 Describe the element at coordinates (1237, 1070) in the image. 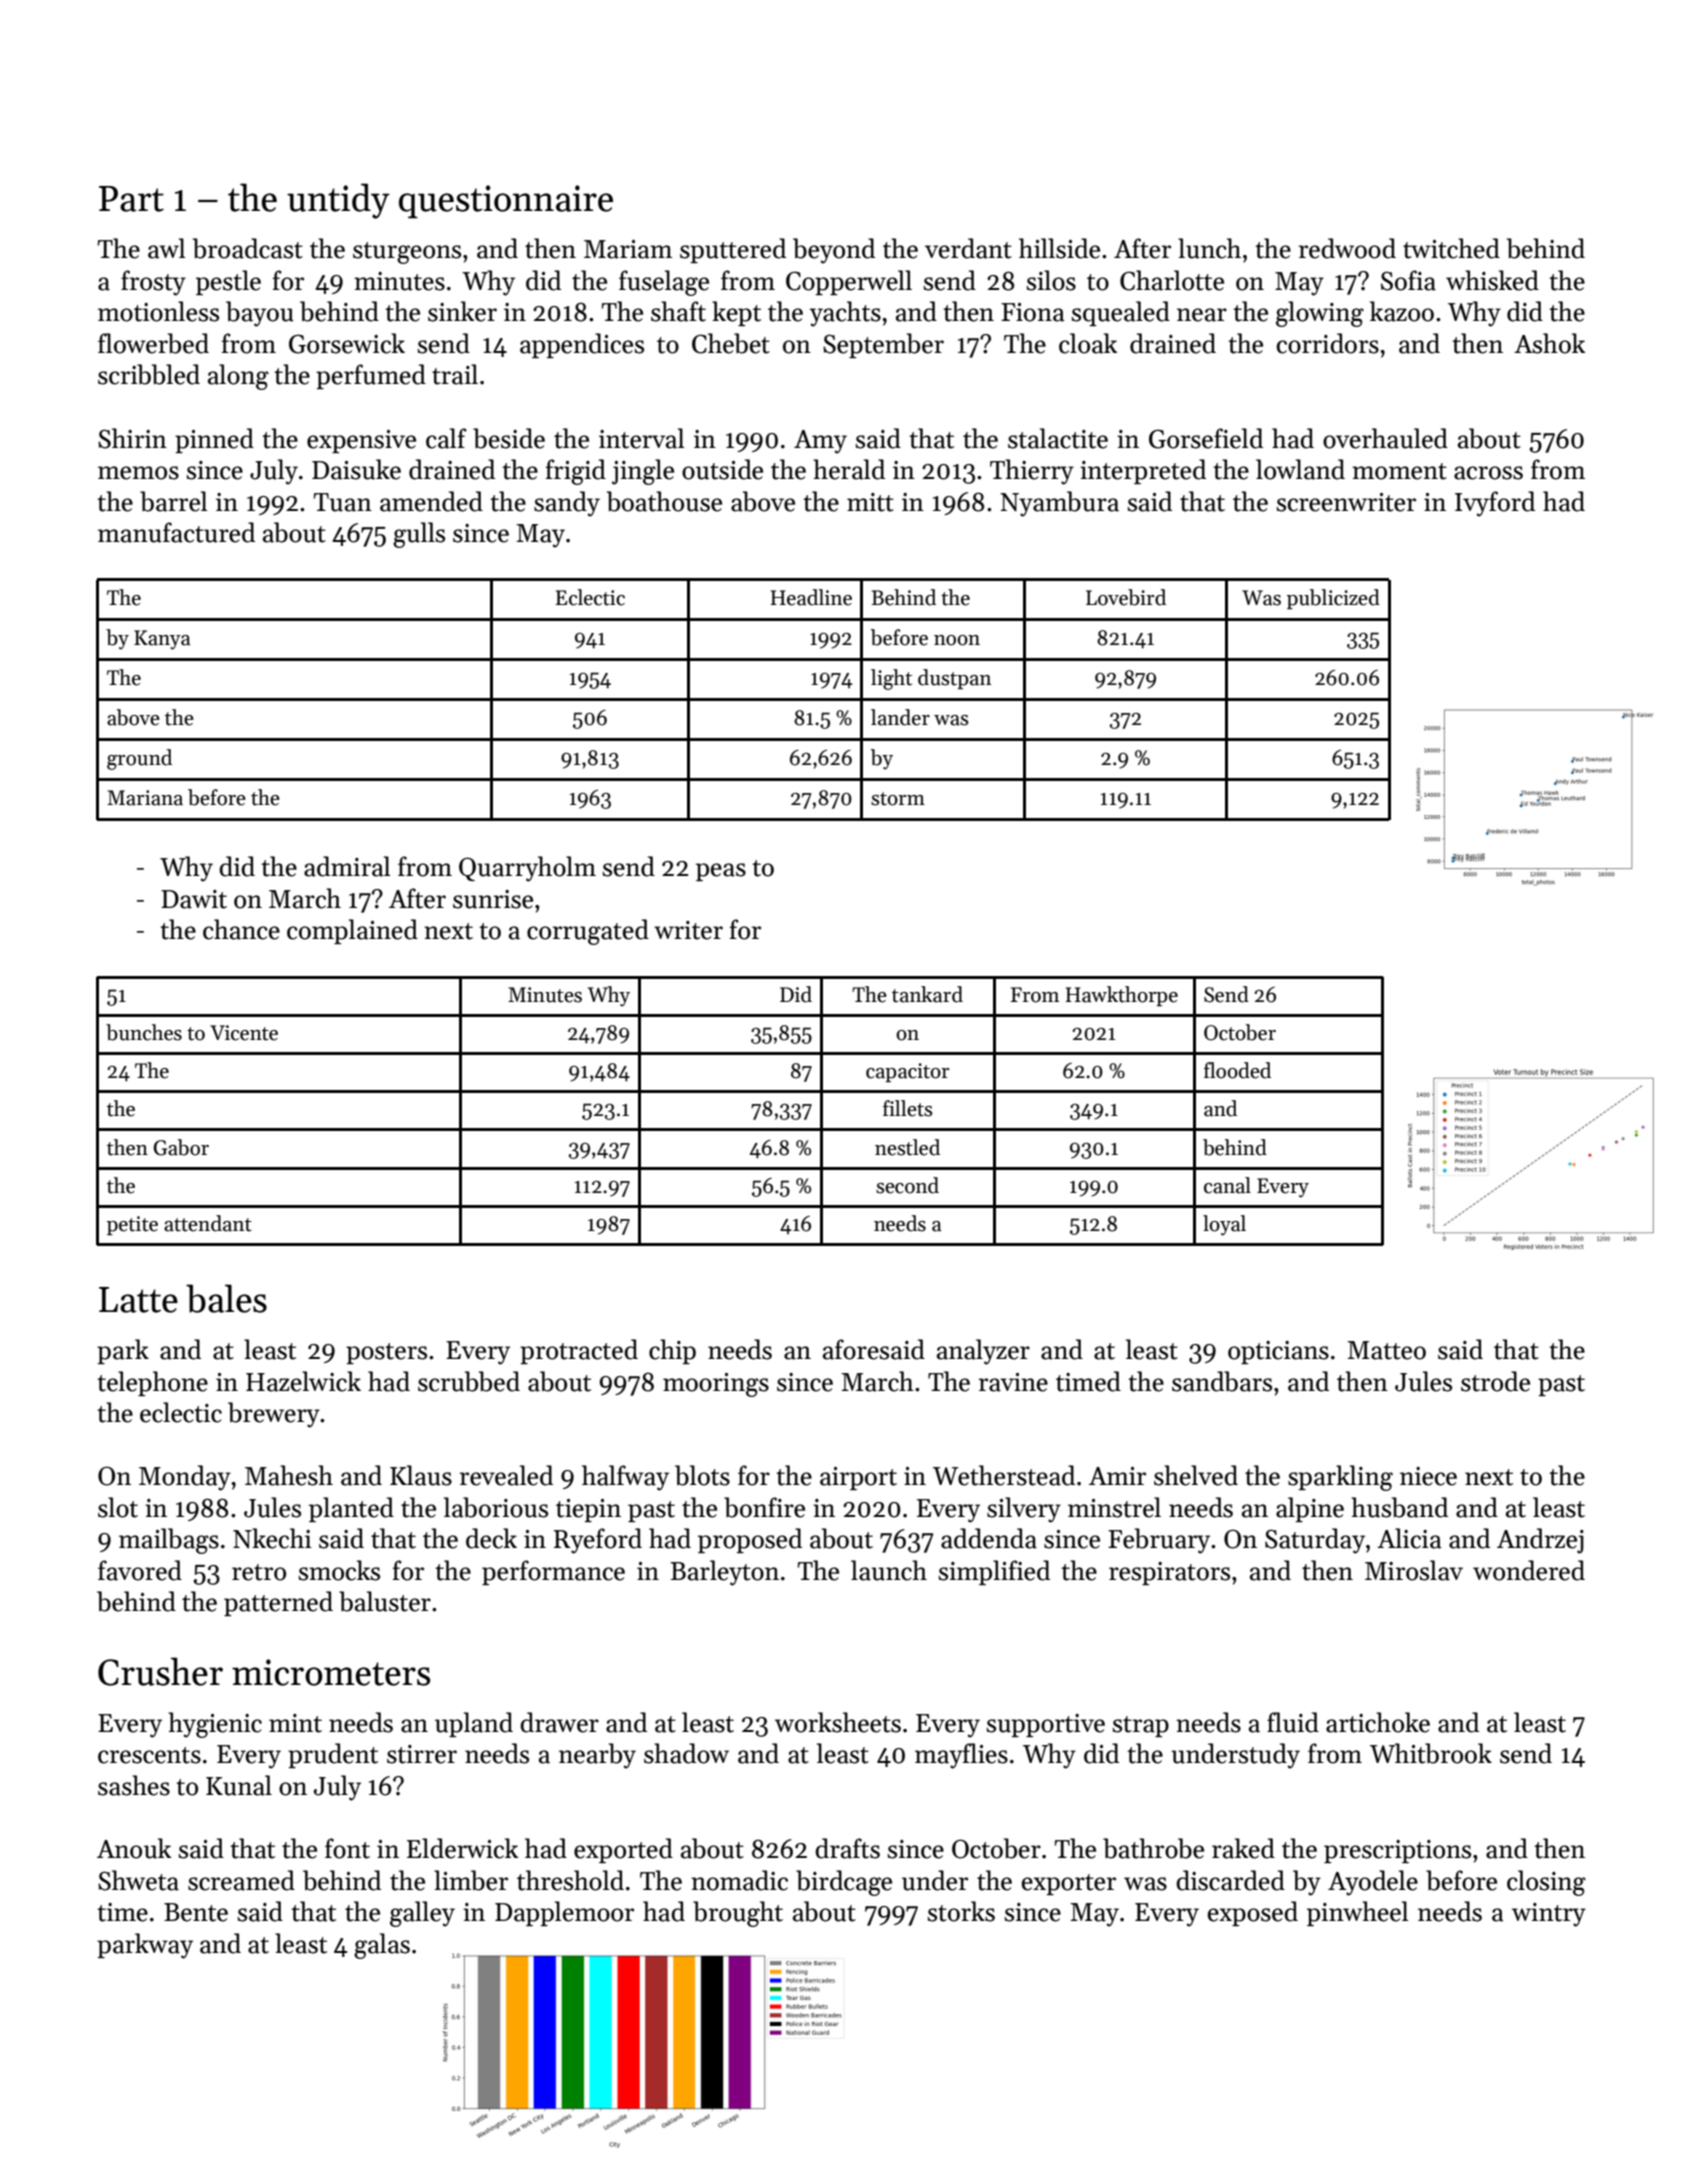

I see `flooded` at that location.
